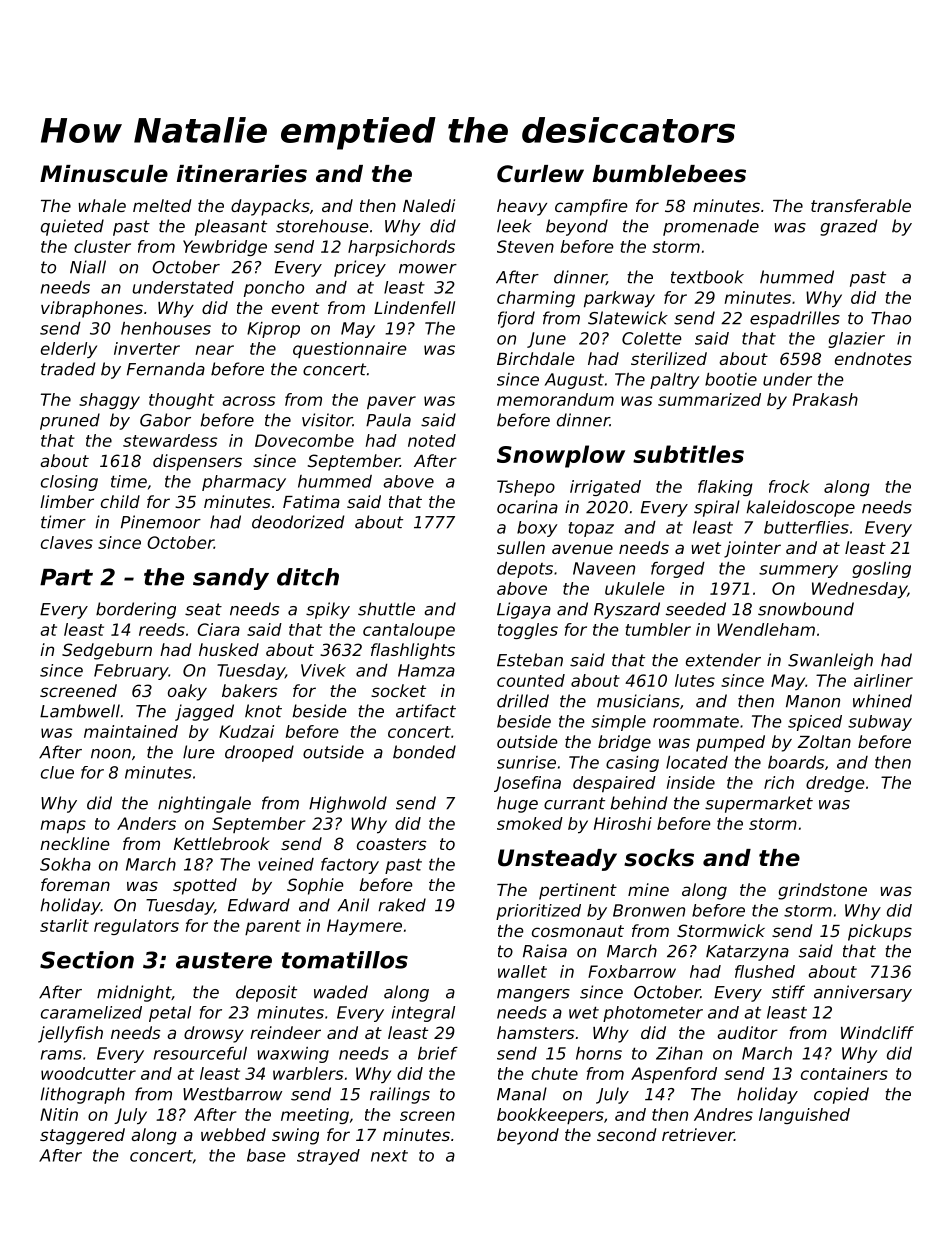 This document has width=952, height=1233. I want to click on Niall, so click(88, 267).
